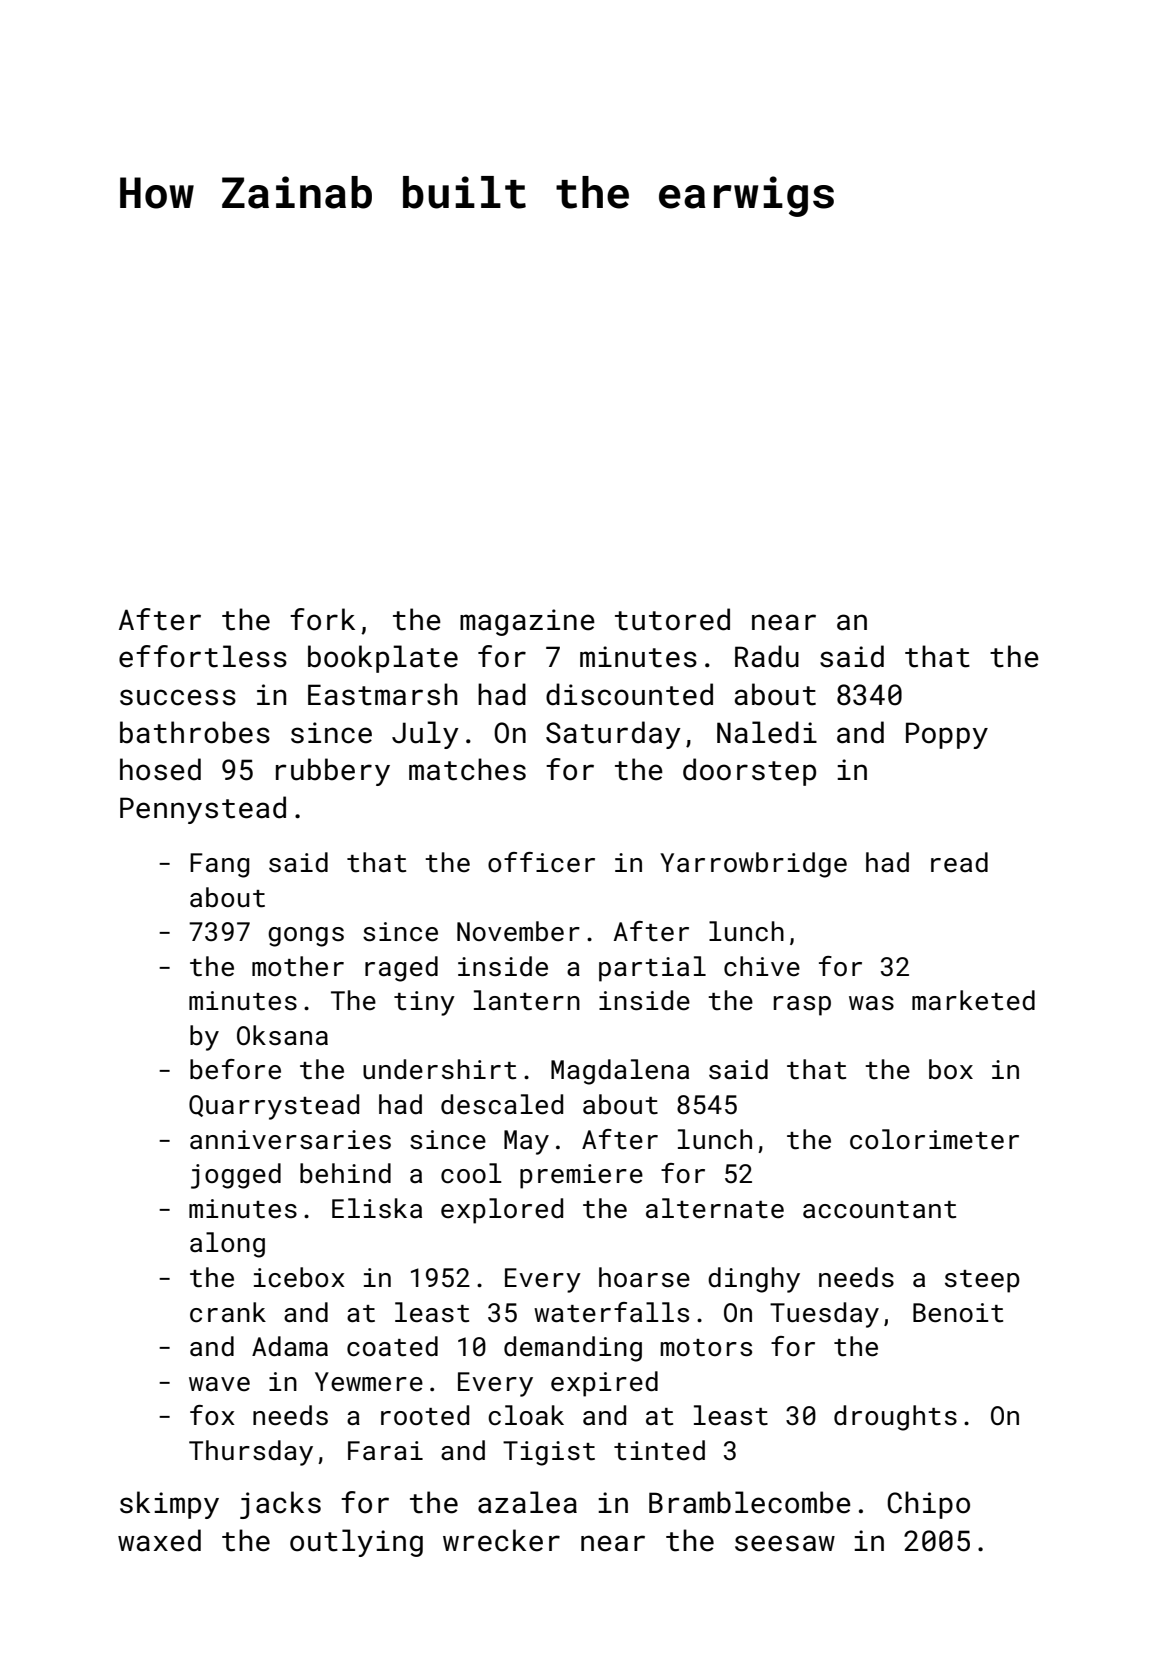 The height and width of the screenshot is (1654, 1165). What do you see at coordinates (251, 1453) in the screenshot?
I see `Thursday` at bounding box center [251, 1453].
